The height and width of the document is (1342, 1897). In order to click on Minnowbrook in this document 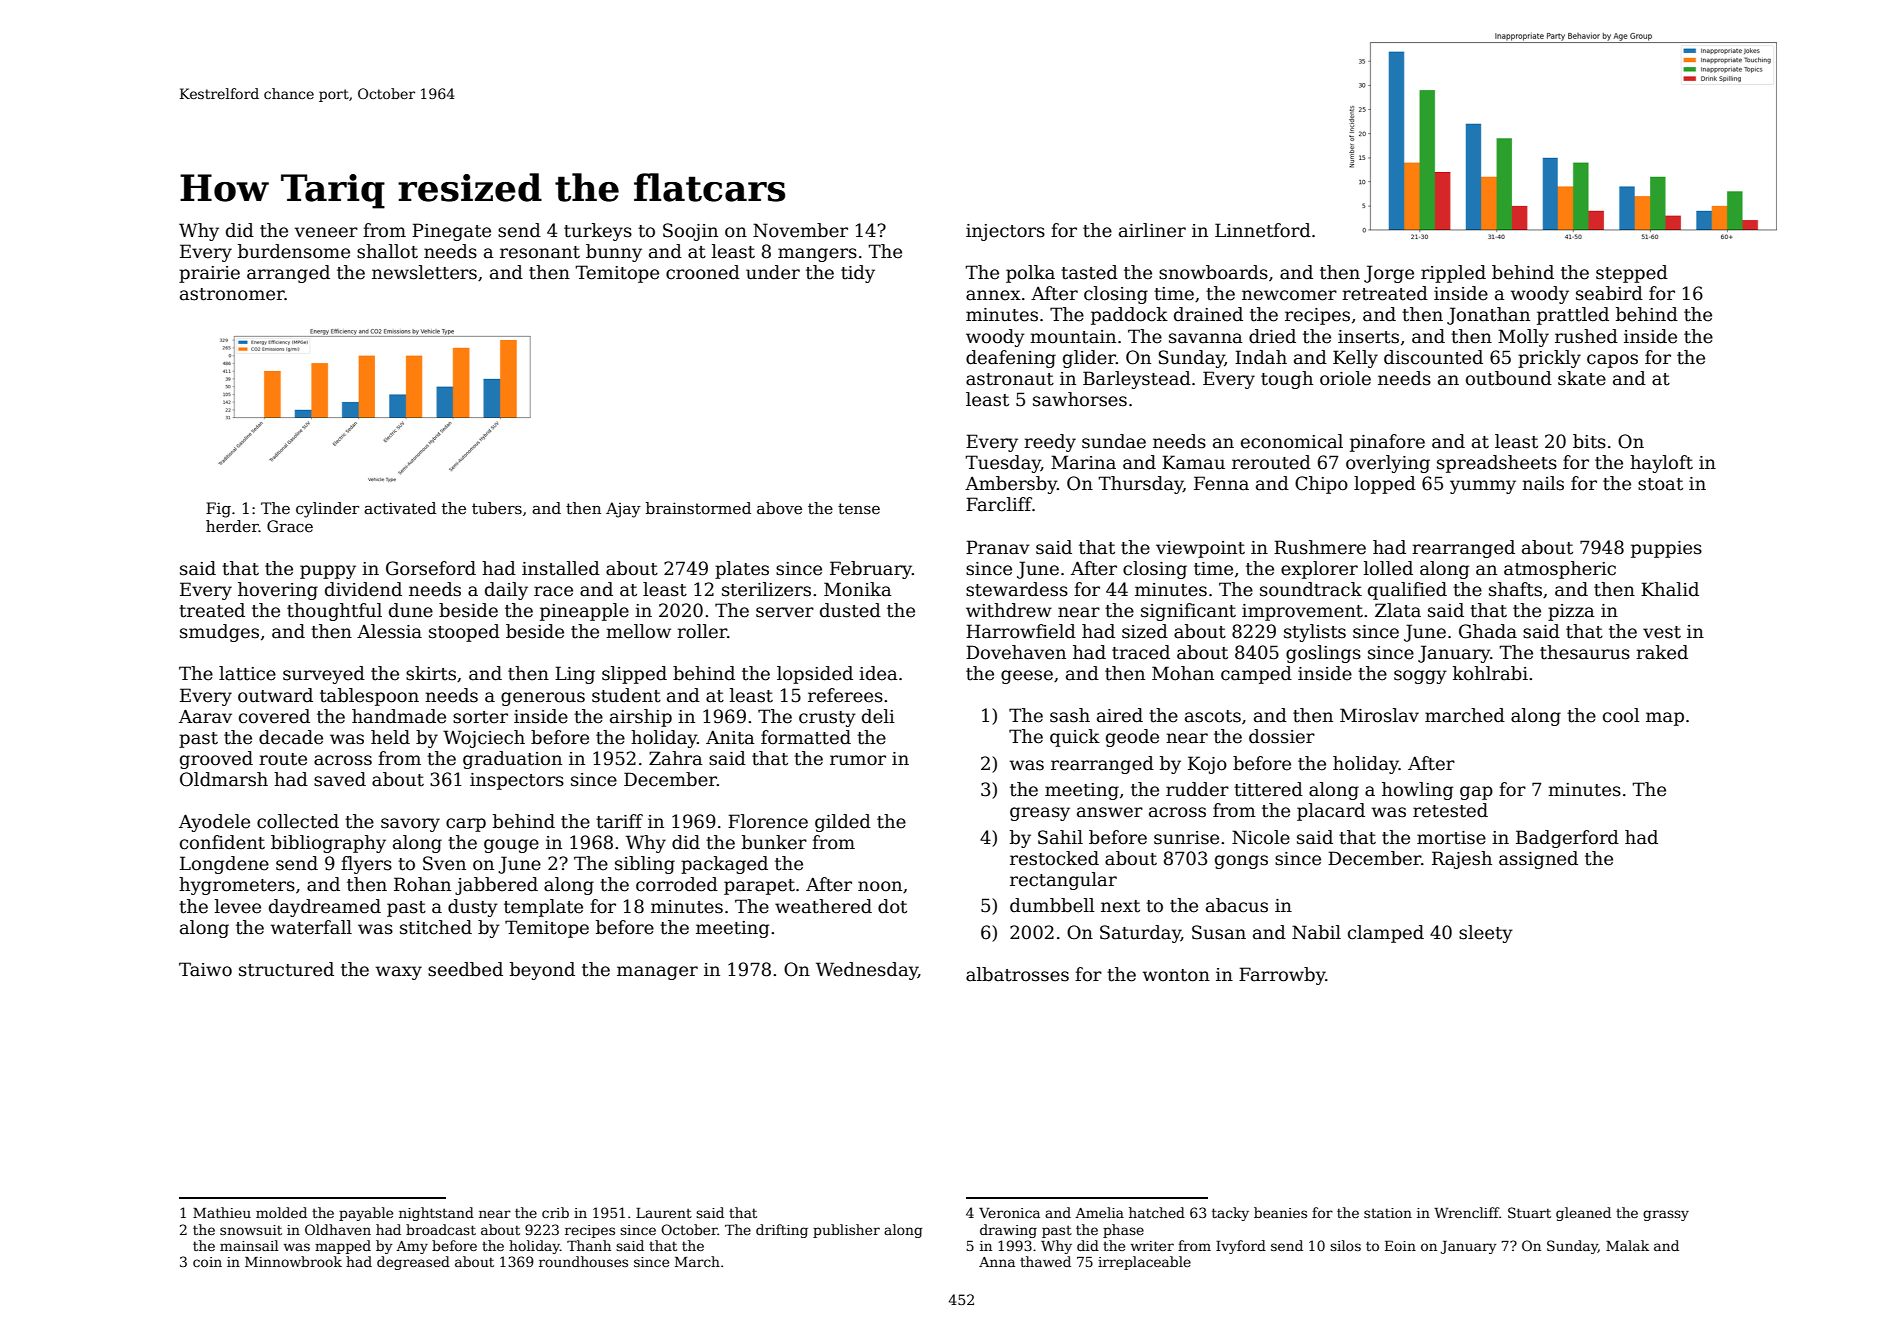, I will do `click(293, 1261)`.
